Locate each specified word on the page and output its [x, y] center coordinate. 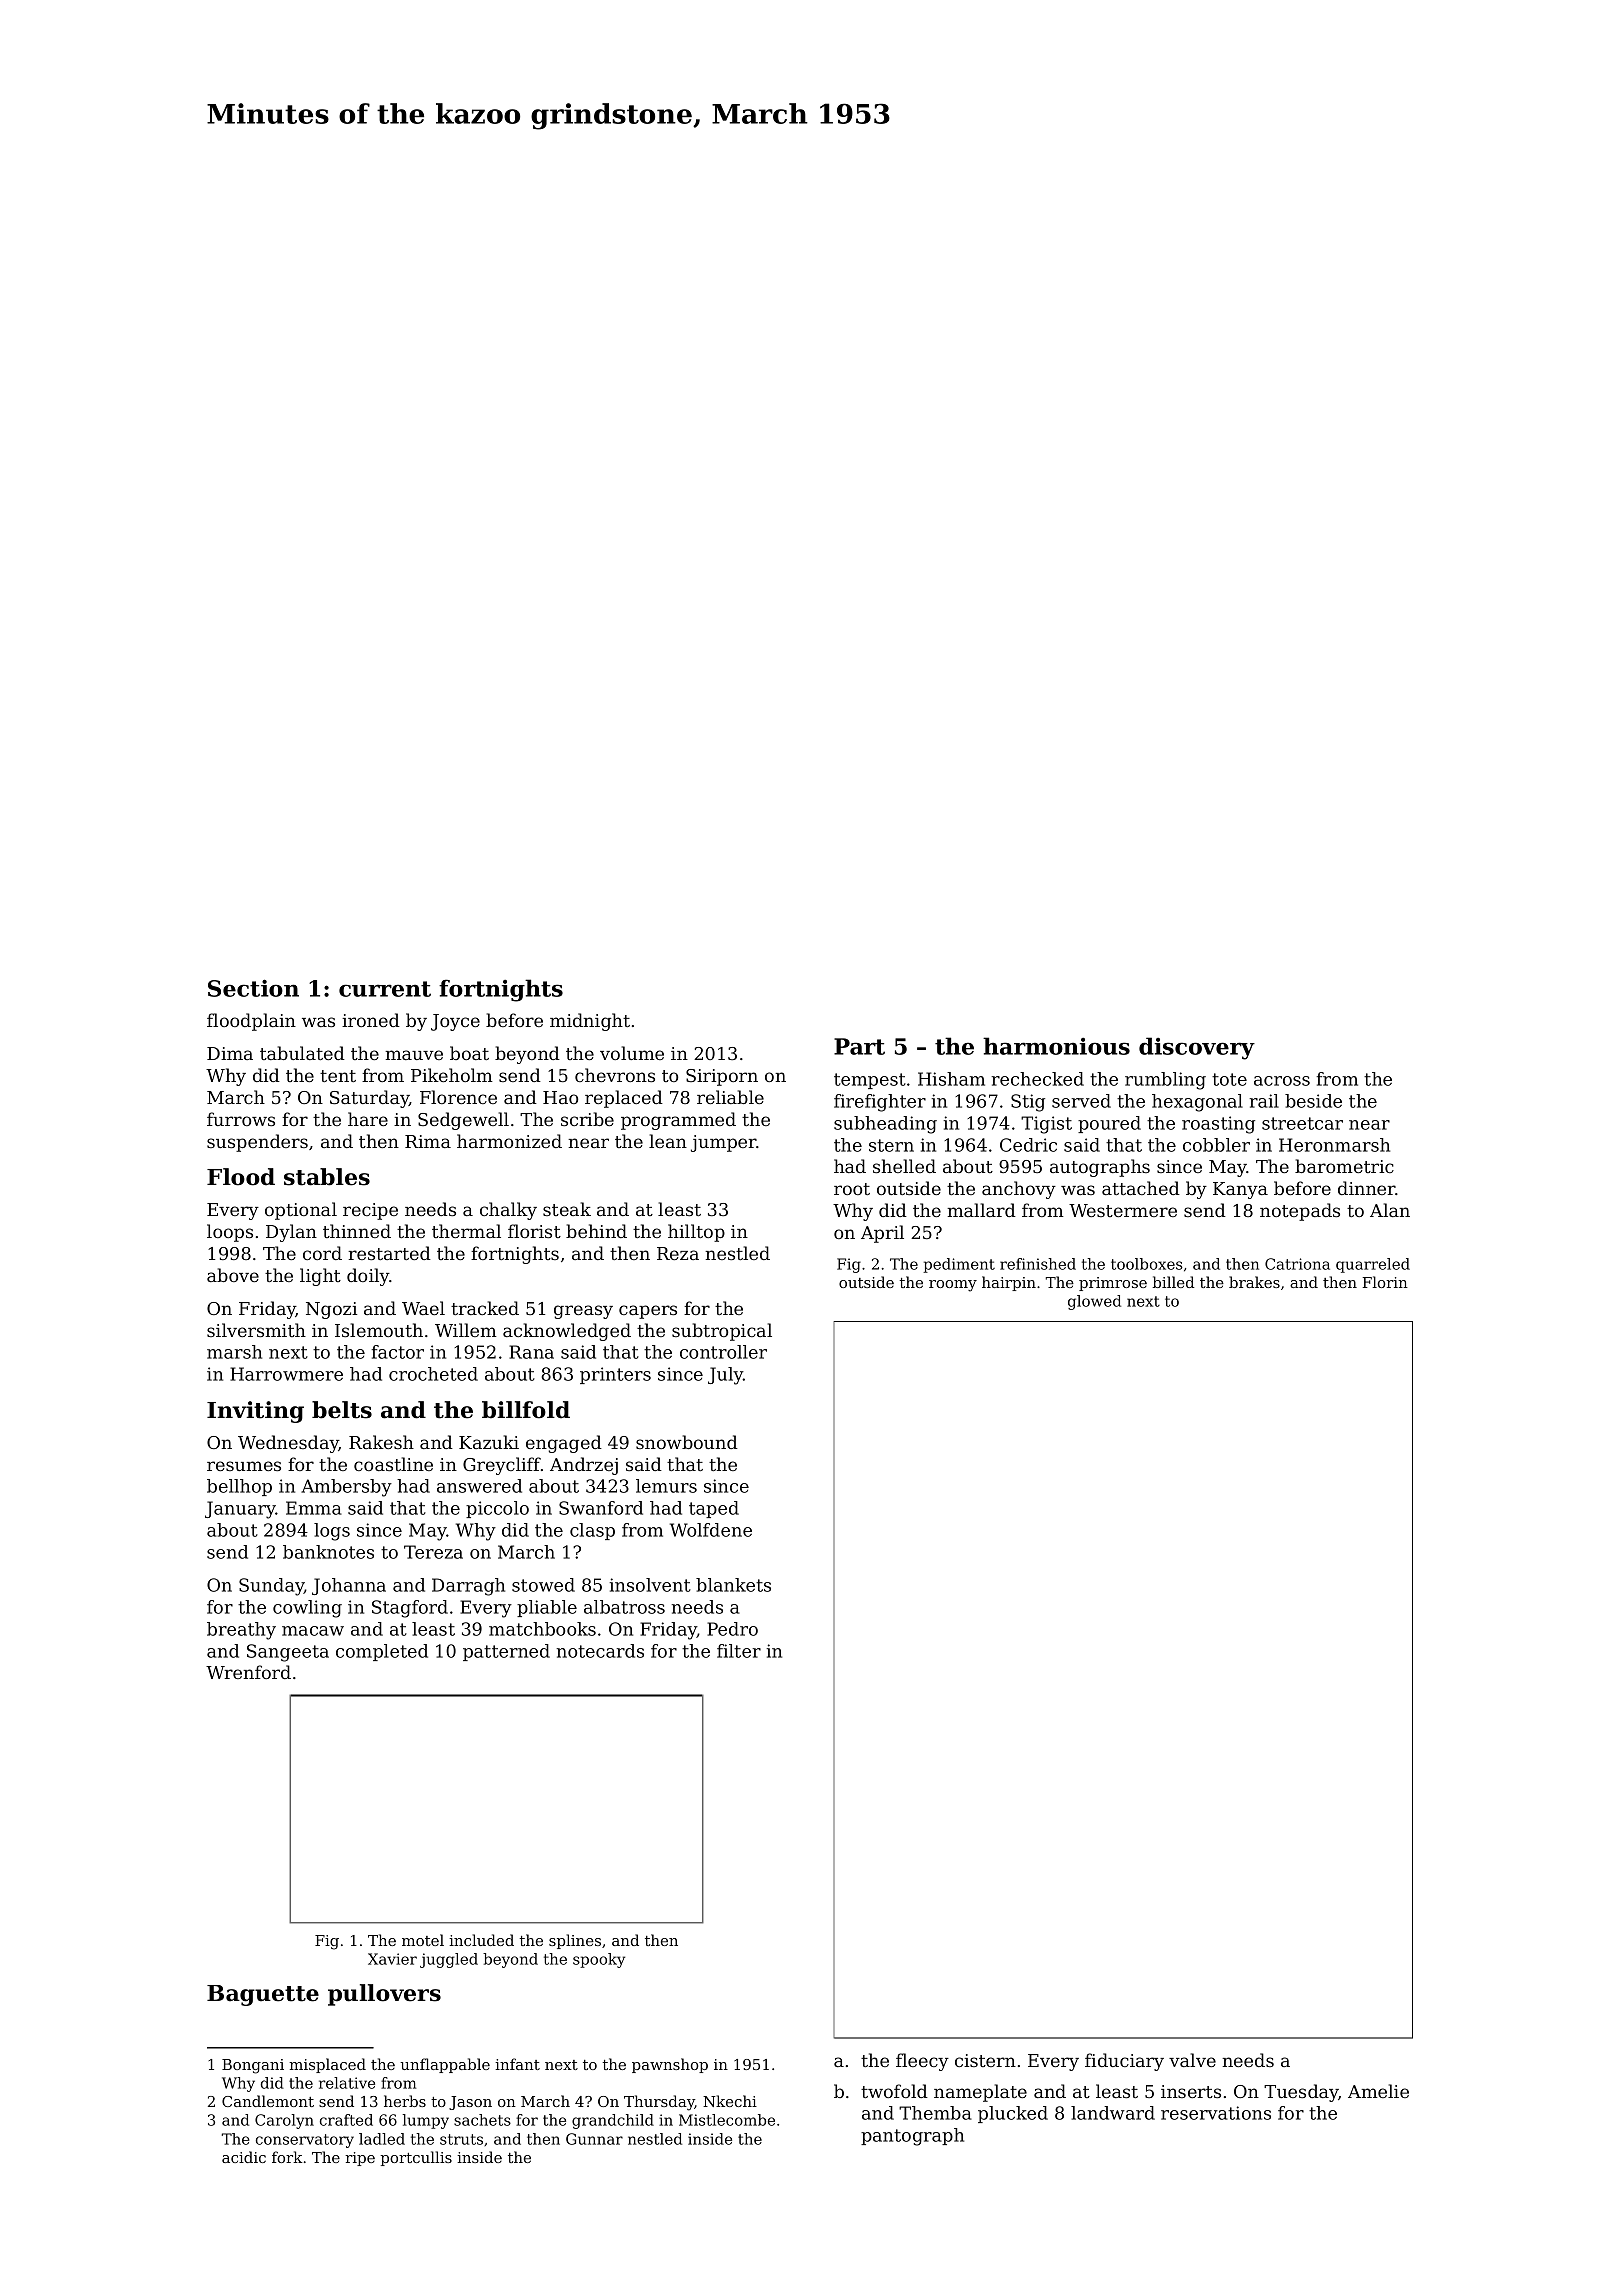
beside [1313, 1101]
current [385, 989]
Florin [1385, 1282]
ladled [382, 2139]
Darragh [468, 1587]
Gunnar [594, 2139]
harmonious [1056, 1046]
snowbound [687, 1442]
